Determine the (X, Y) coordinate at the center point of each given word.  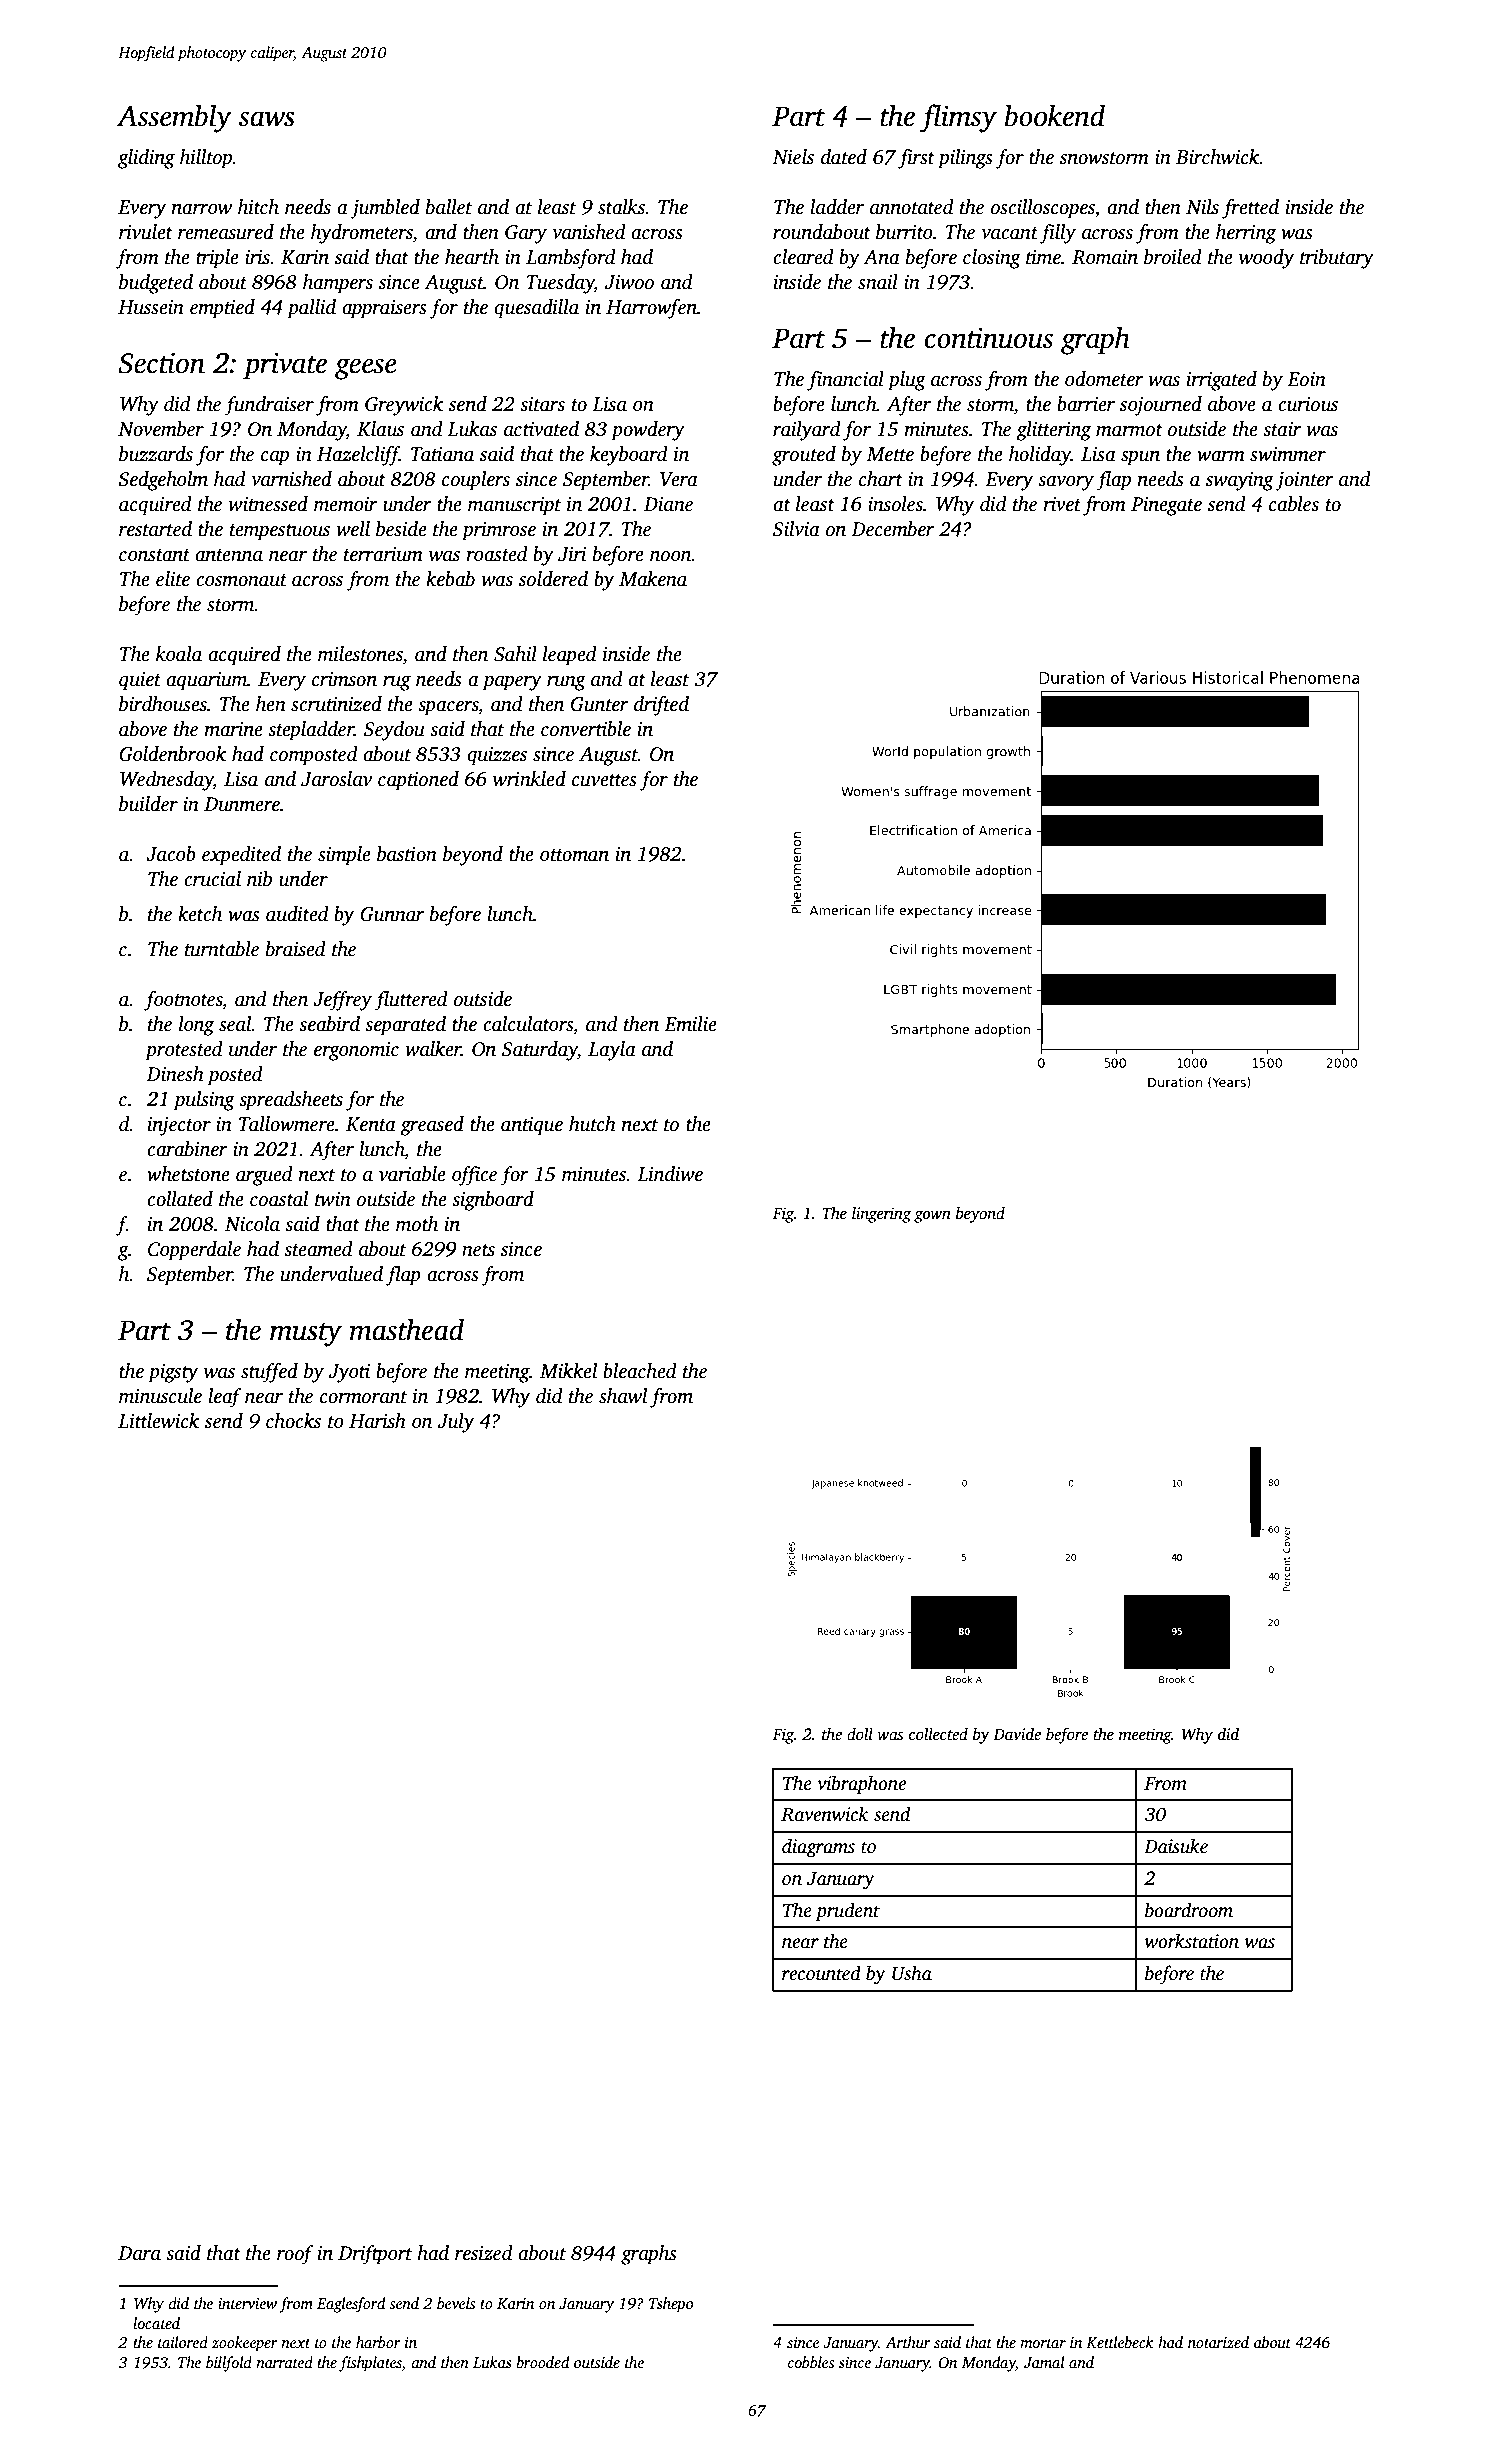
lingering (881, 1215)
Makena (653, 579)
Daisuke (1176, 1846)
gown (932, 1216)
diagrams (818, 1848)
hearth (472, 257)
